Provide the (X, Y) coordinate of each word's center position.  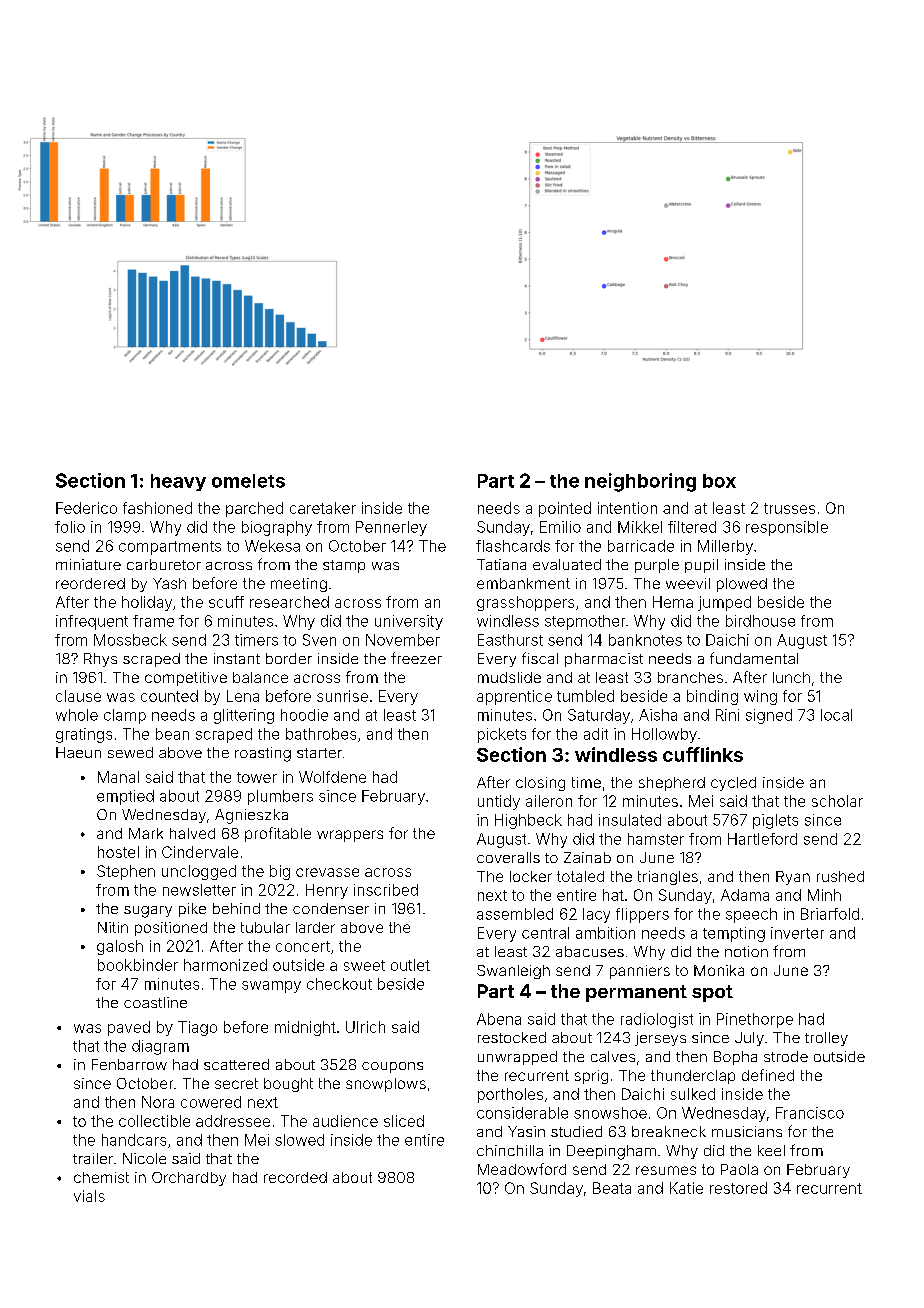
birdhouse (760, 621)
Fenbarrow (129, 1064)
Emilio (560, 527)
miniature (88, 564)
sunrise (342, 696)
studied (576, 1131)
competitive (186, 679)
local (836, 715)
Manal (118, 777)
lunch (791, 677)
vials (89, 1196)
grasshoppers (525, 603)
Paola (739, 1169)
